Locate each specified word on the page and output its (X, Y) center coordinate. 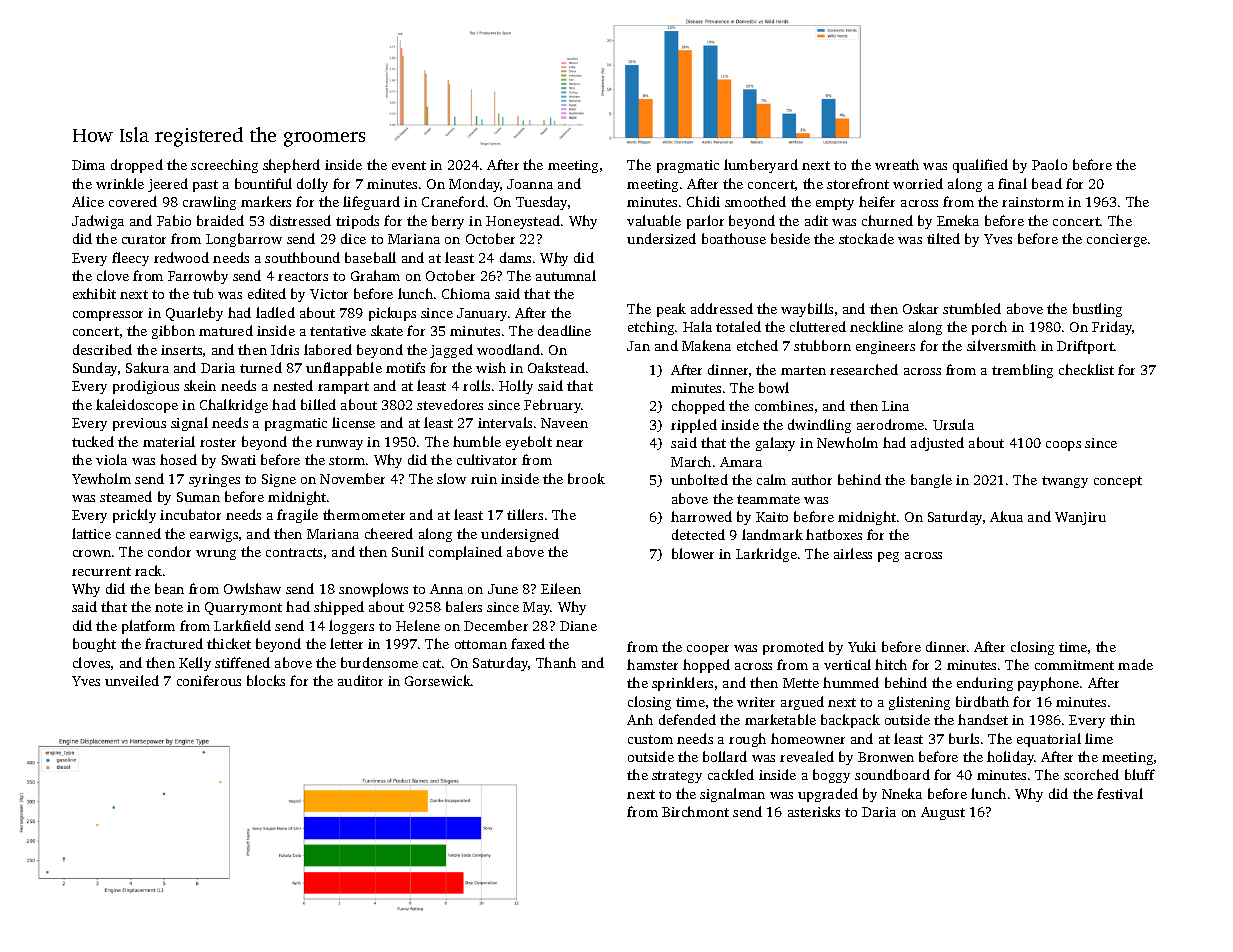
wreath (897, 164)
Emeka (958, 220)
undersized (661, 238)
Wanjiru (1080, 518)
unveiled (132, 680)
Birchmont (695, 811)
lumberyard (761, 166)
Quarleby (194, 314)
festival (1120, 793)
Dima (88, 165)
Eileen (561, 588)
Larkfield (242, 625)
